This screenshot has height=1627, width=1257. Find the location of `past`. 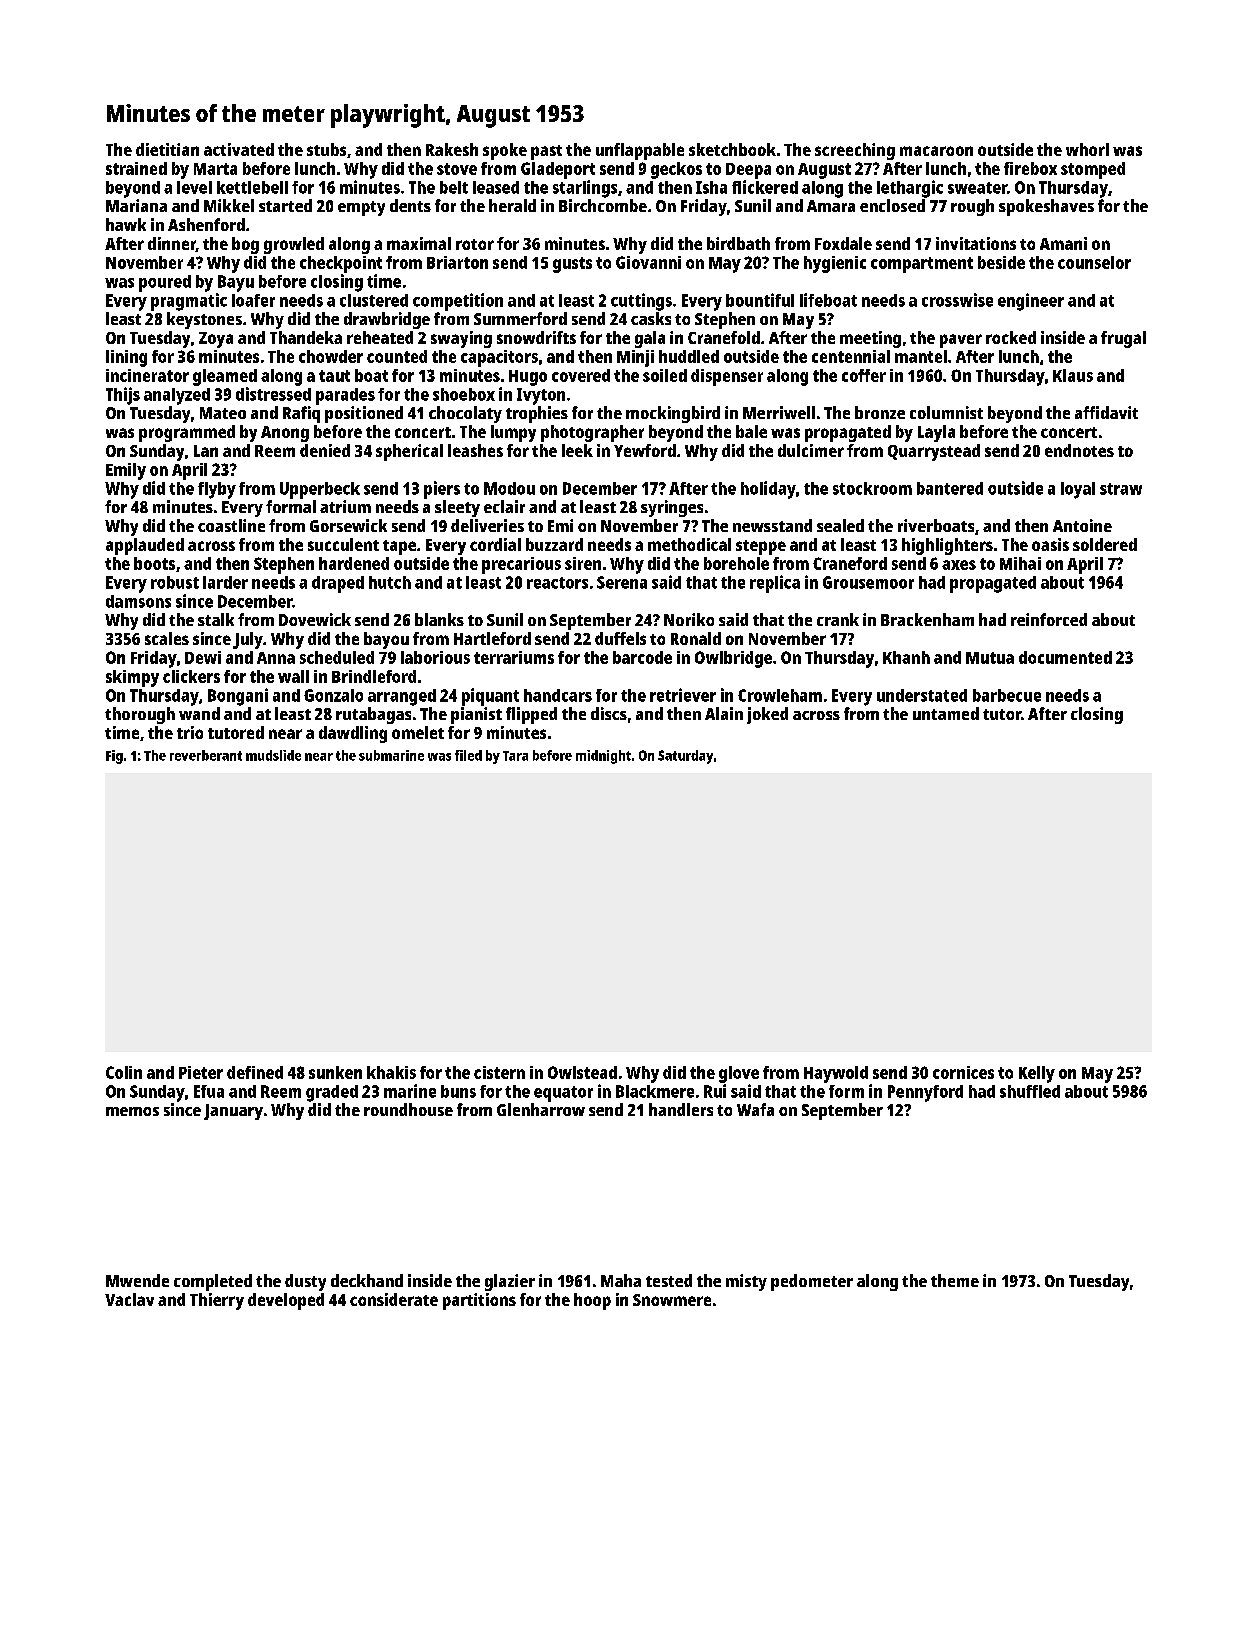

past is located at coordinates (546, 152).
